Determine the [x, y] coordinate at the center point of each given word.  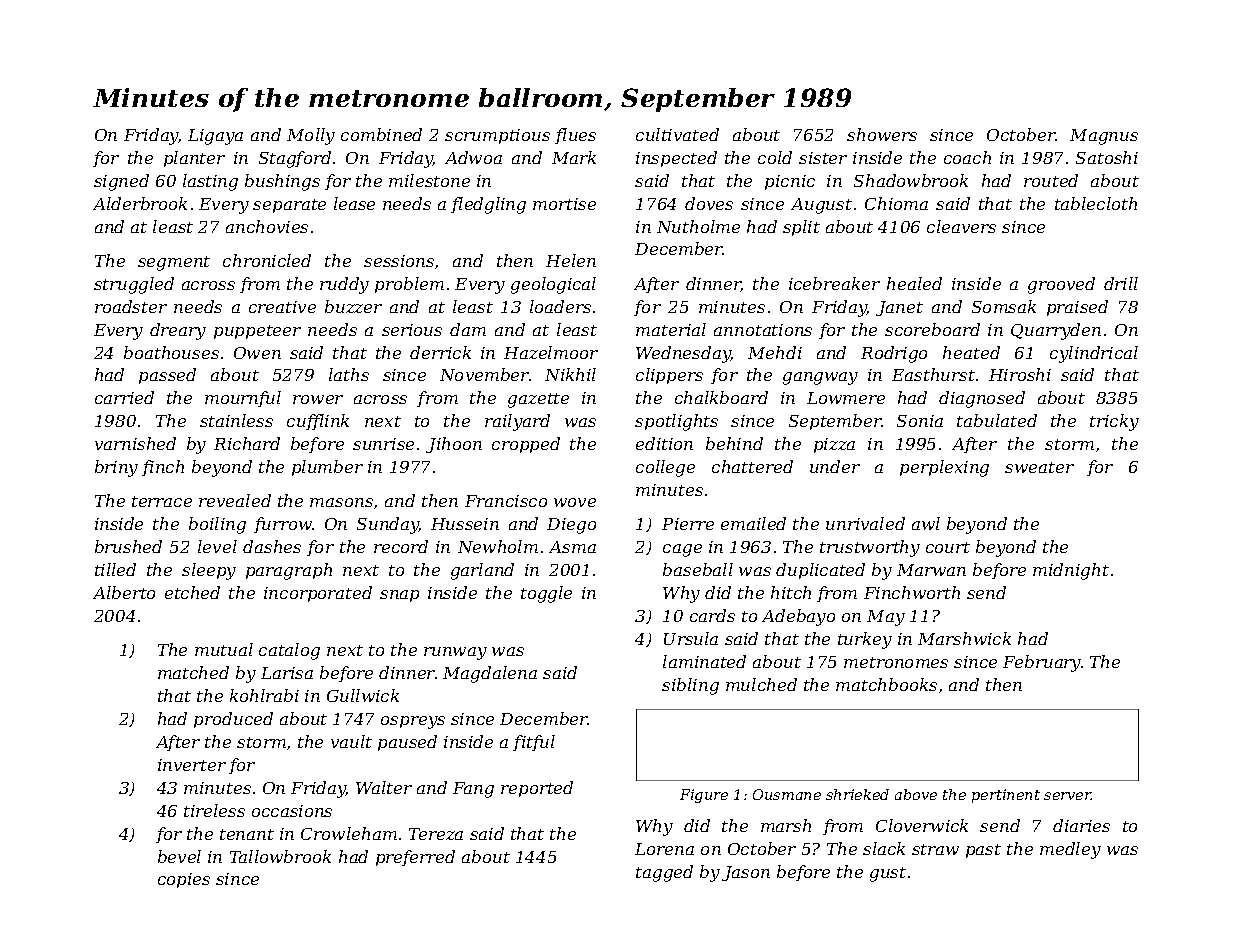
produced [233, 720]
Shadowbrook [911, 180]
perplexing [944, 468]
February [1042, 663]
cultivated [677, 134]
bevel [179, 856]
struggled [134, 285]
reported [537, 789]
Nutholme [698, 226]
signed [121, 182]
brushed [128, 546]
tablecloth [1096, 203]
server [1068, 796]
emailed [753, 523]
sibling [690, 686]
